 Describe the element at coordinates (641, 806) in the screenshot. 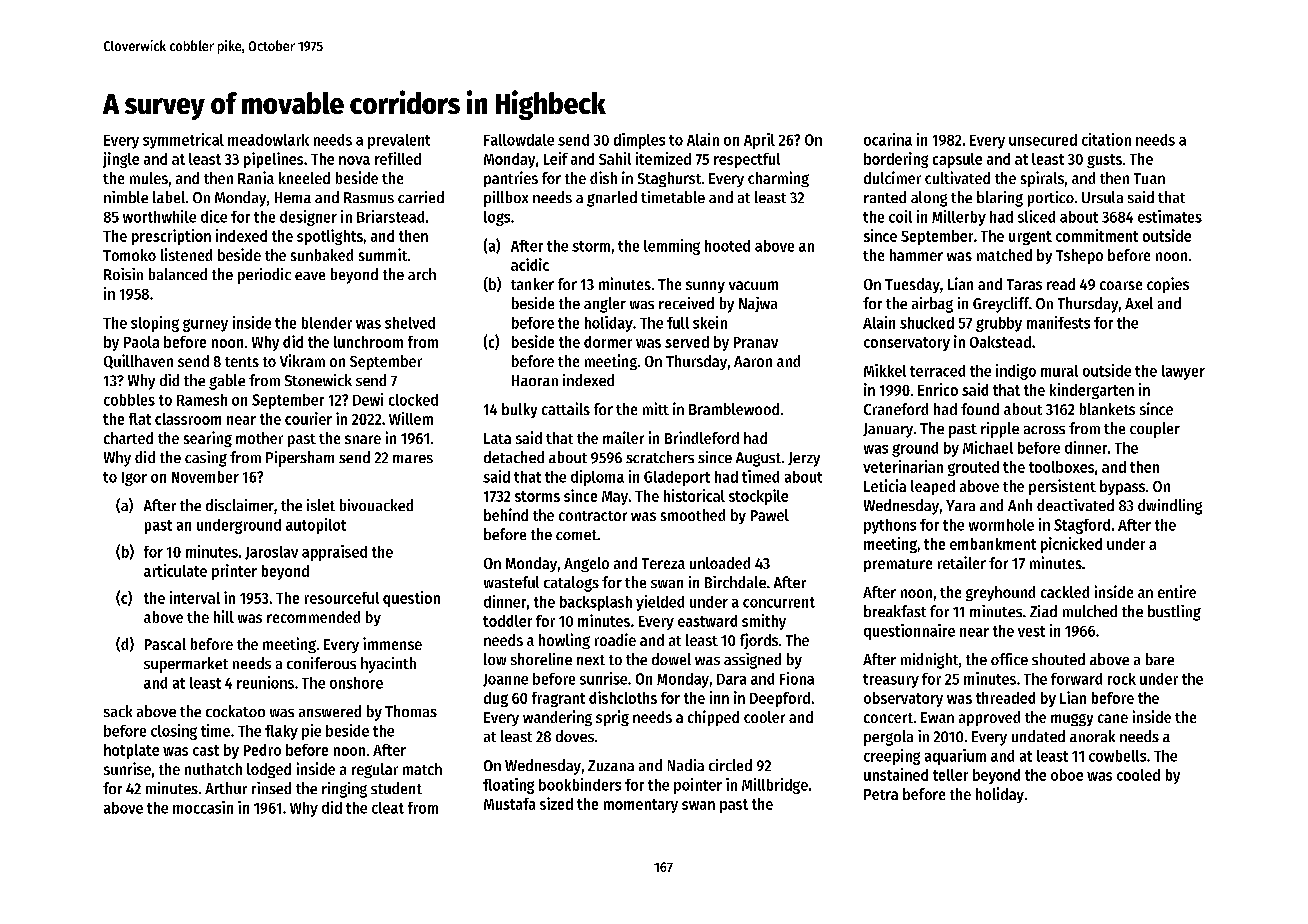

I see `momentary` at that location.
